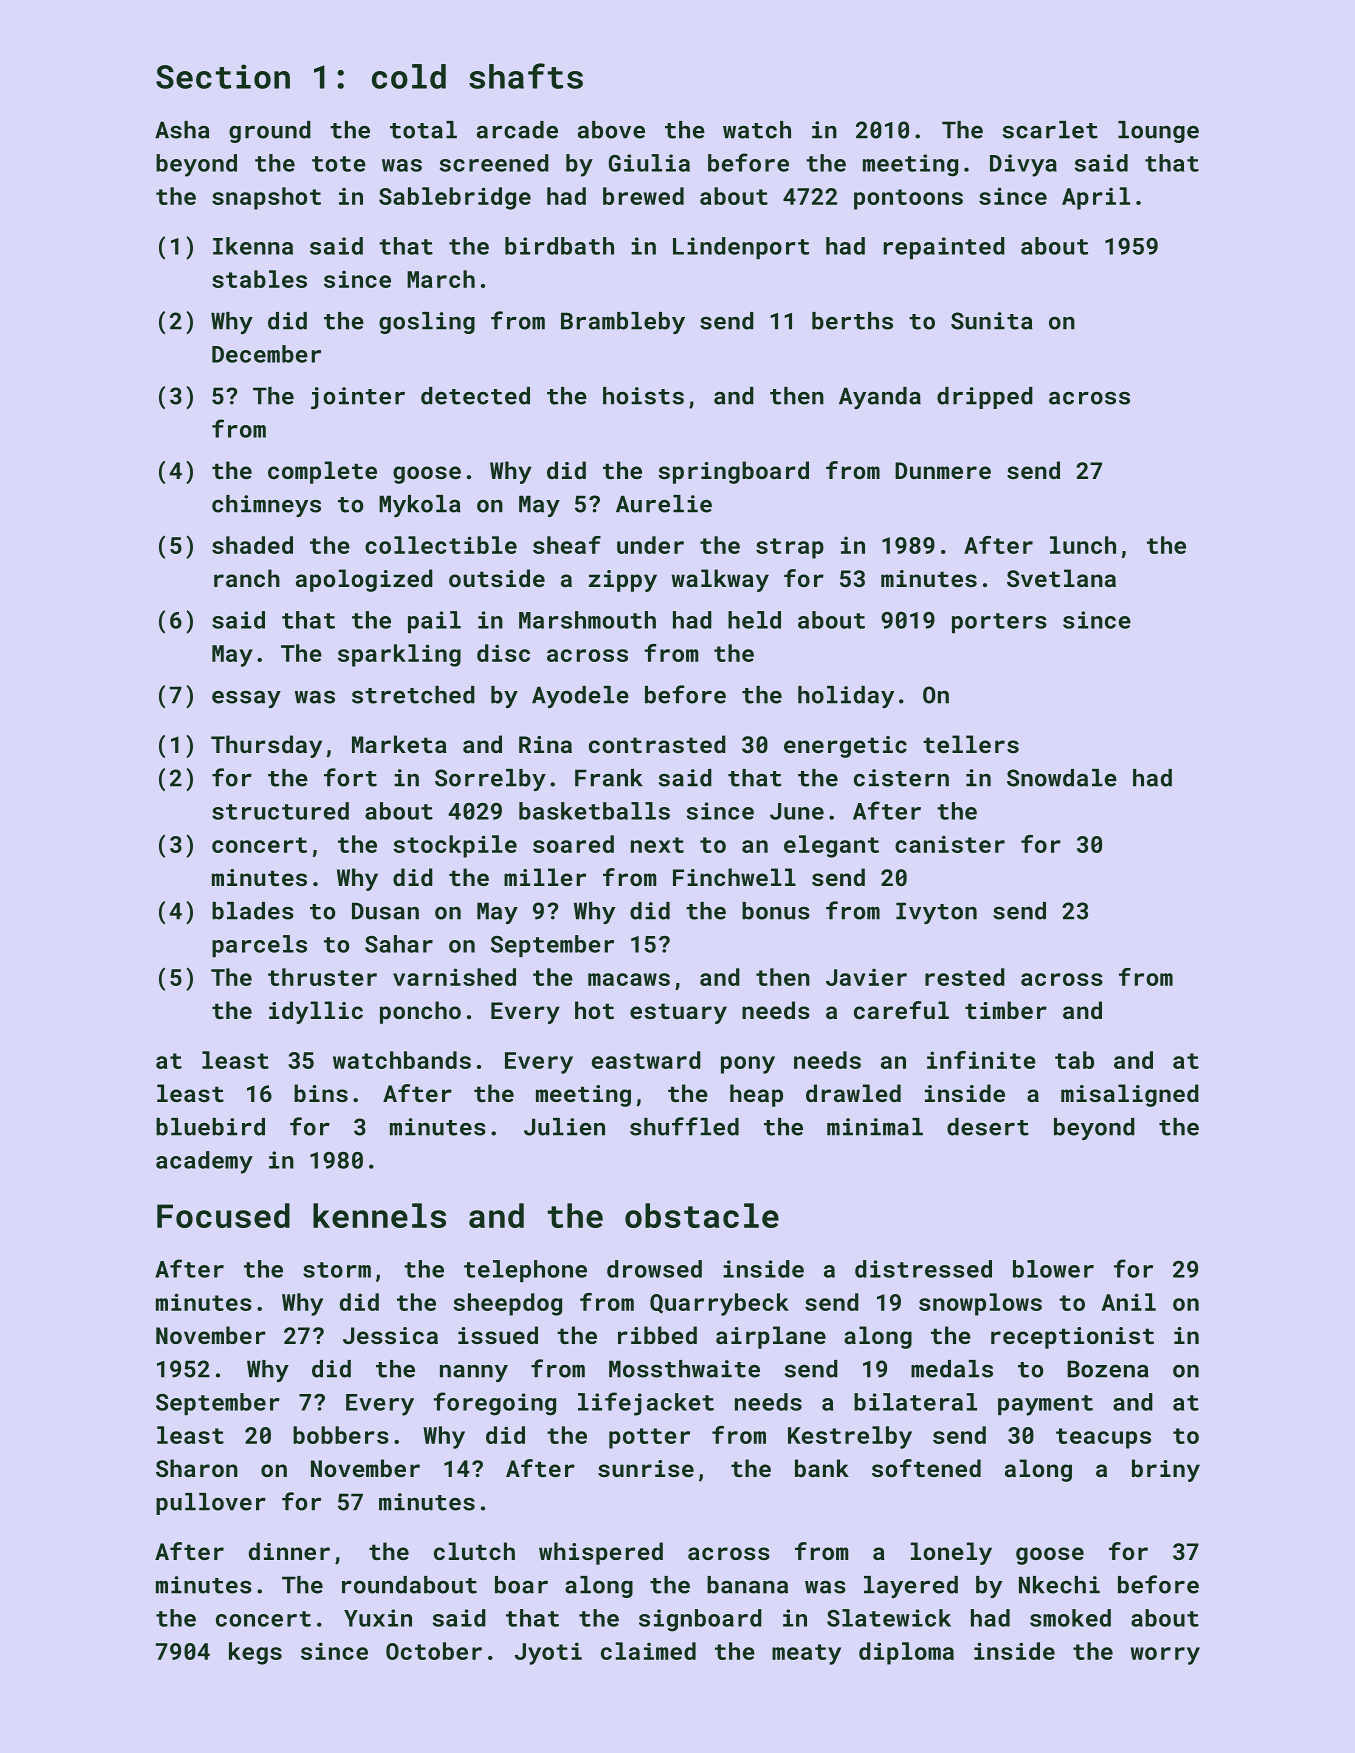  What do you see at coordinates (364, 580) in the screenshot?
I see `apologized` at bounding box center [364, 580].
